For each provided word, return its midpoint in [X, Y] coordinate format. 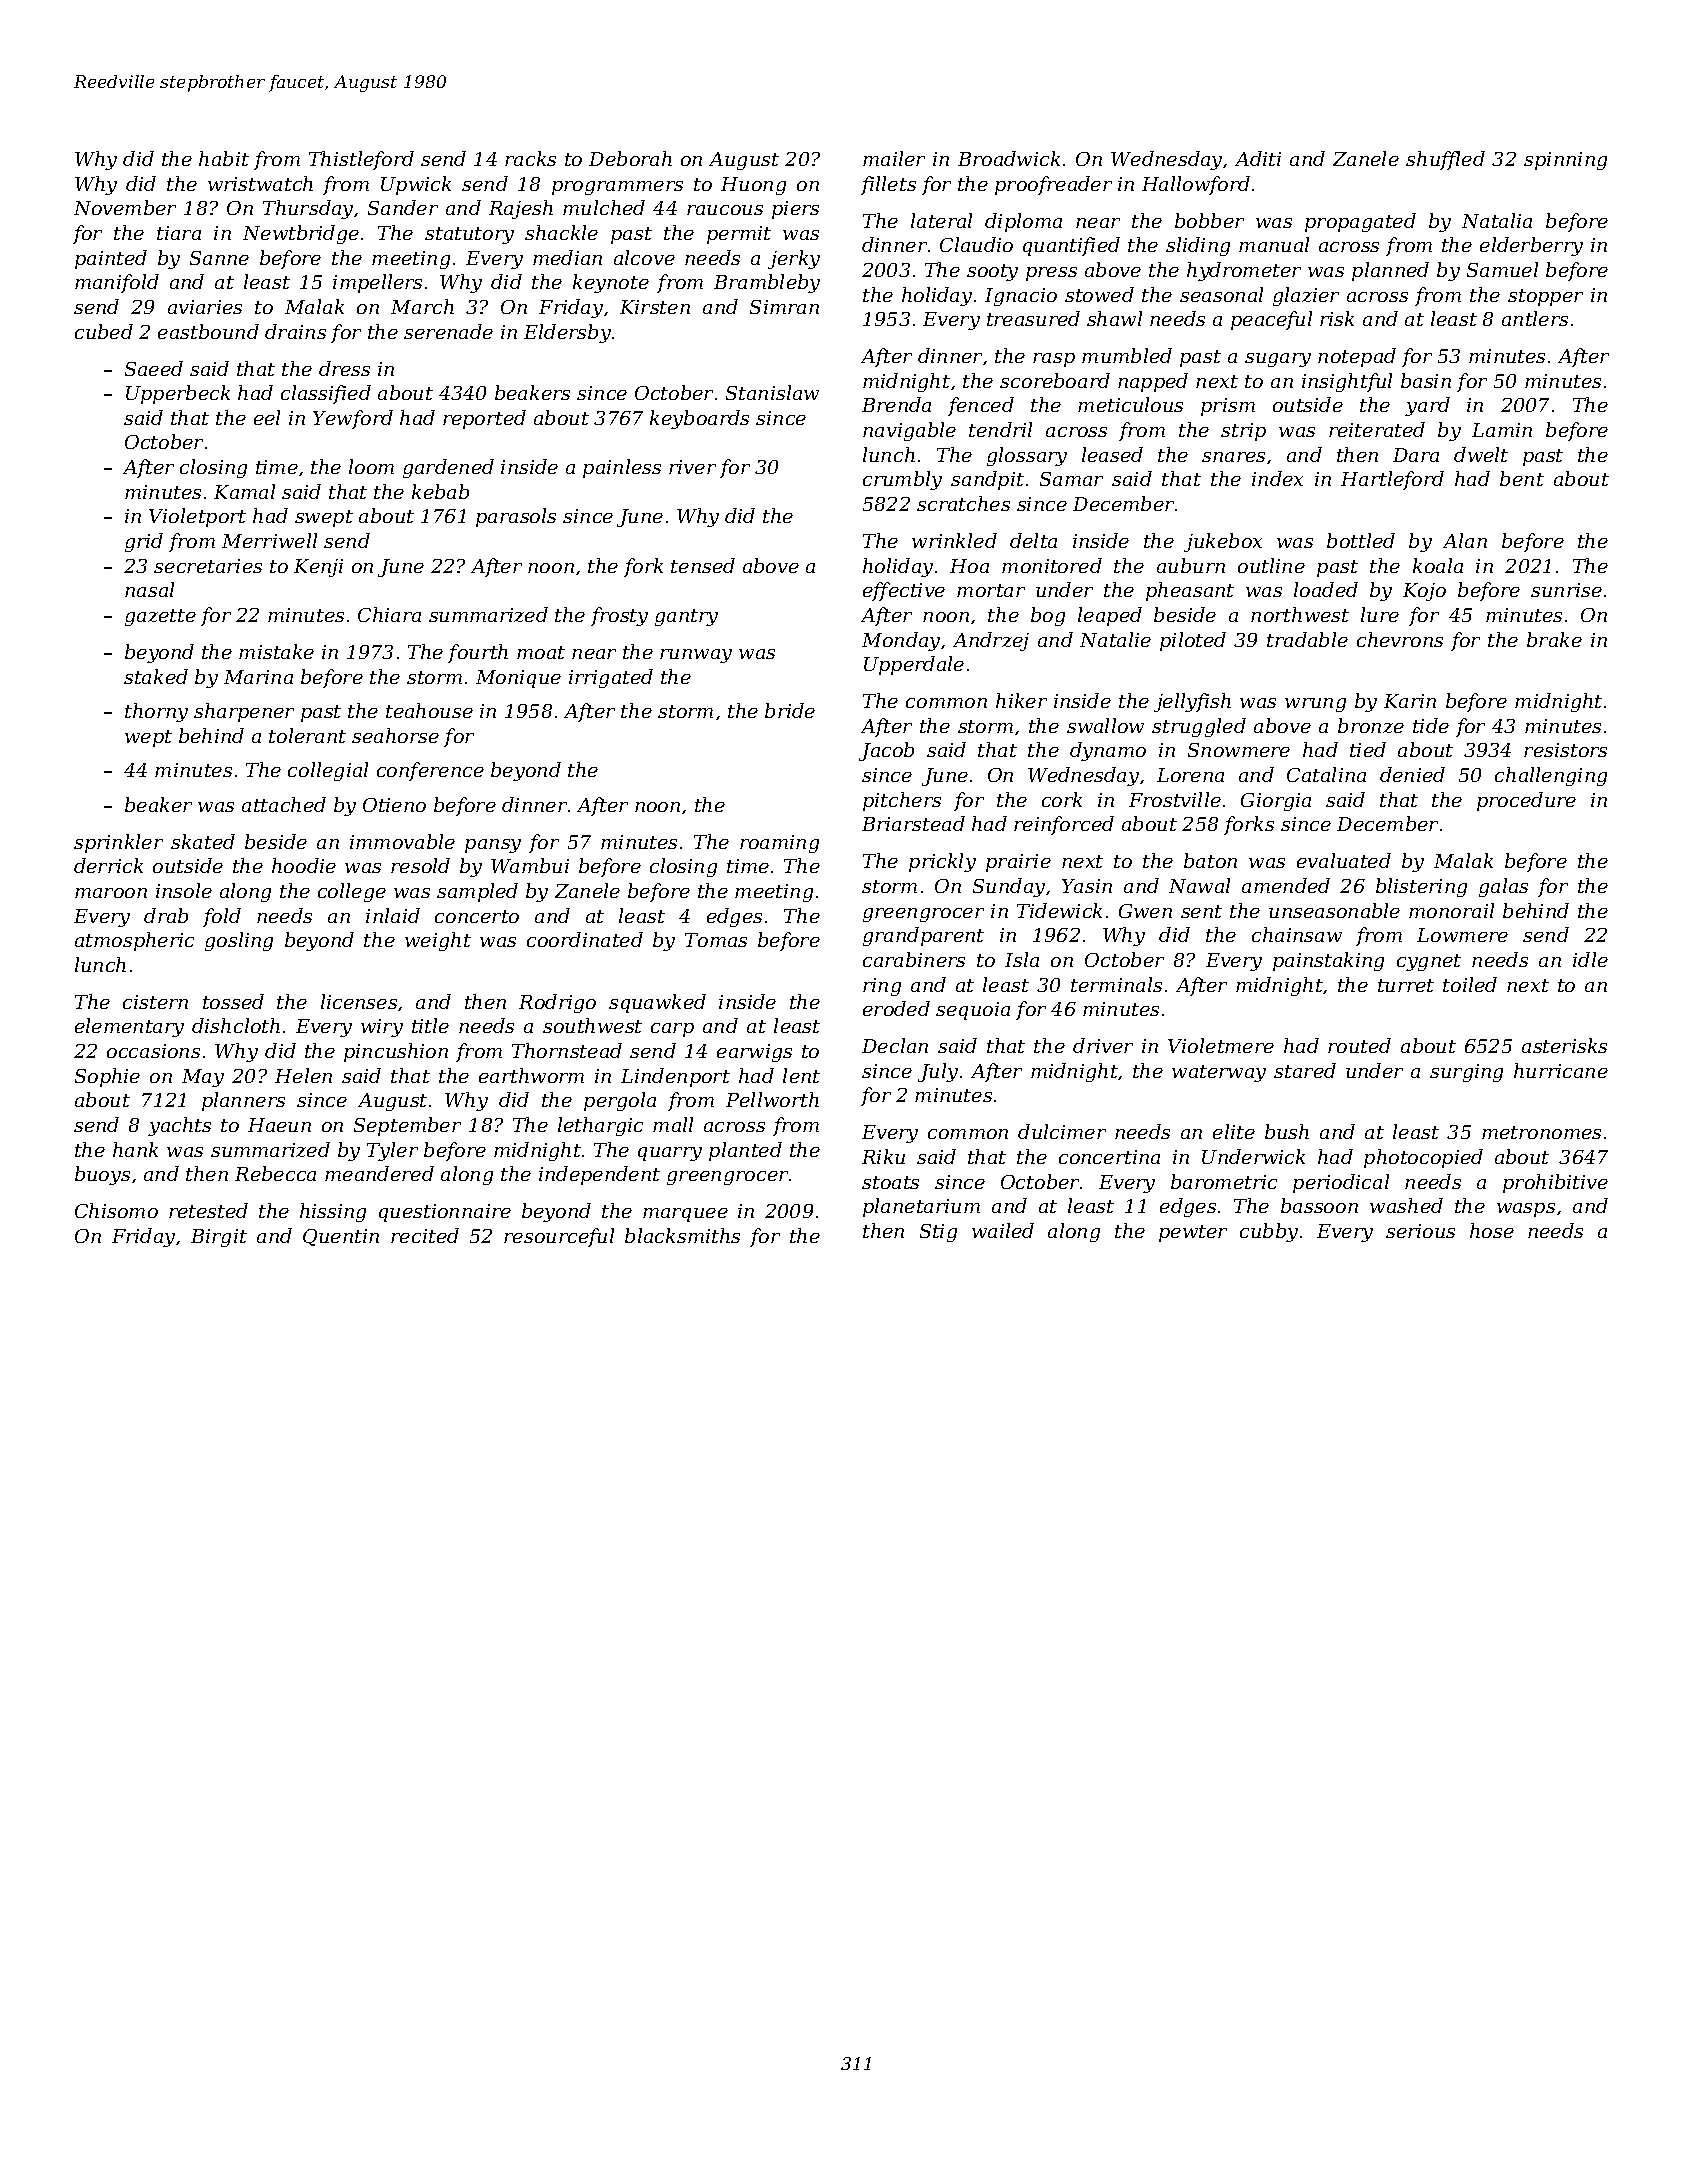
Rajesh [521, 209]
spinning [1565, 161]
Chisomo [116, 1210]
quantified [1071, 246]
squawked [657, 1003]
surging [1466, 1073]
